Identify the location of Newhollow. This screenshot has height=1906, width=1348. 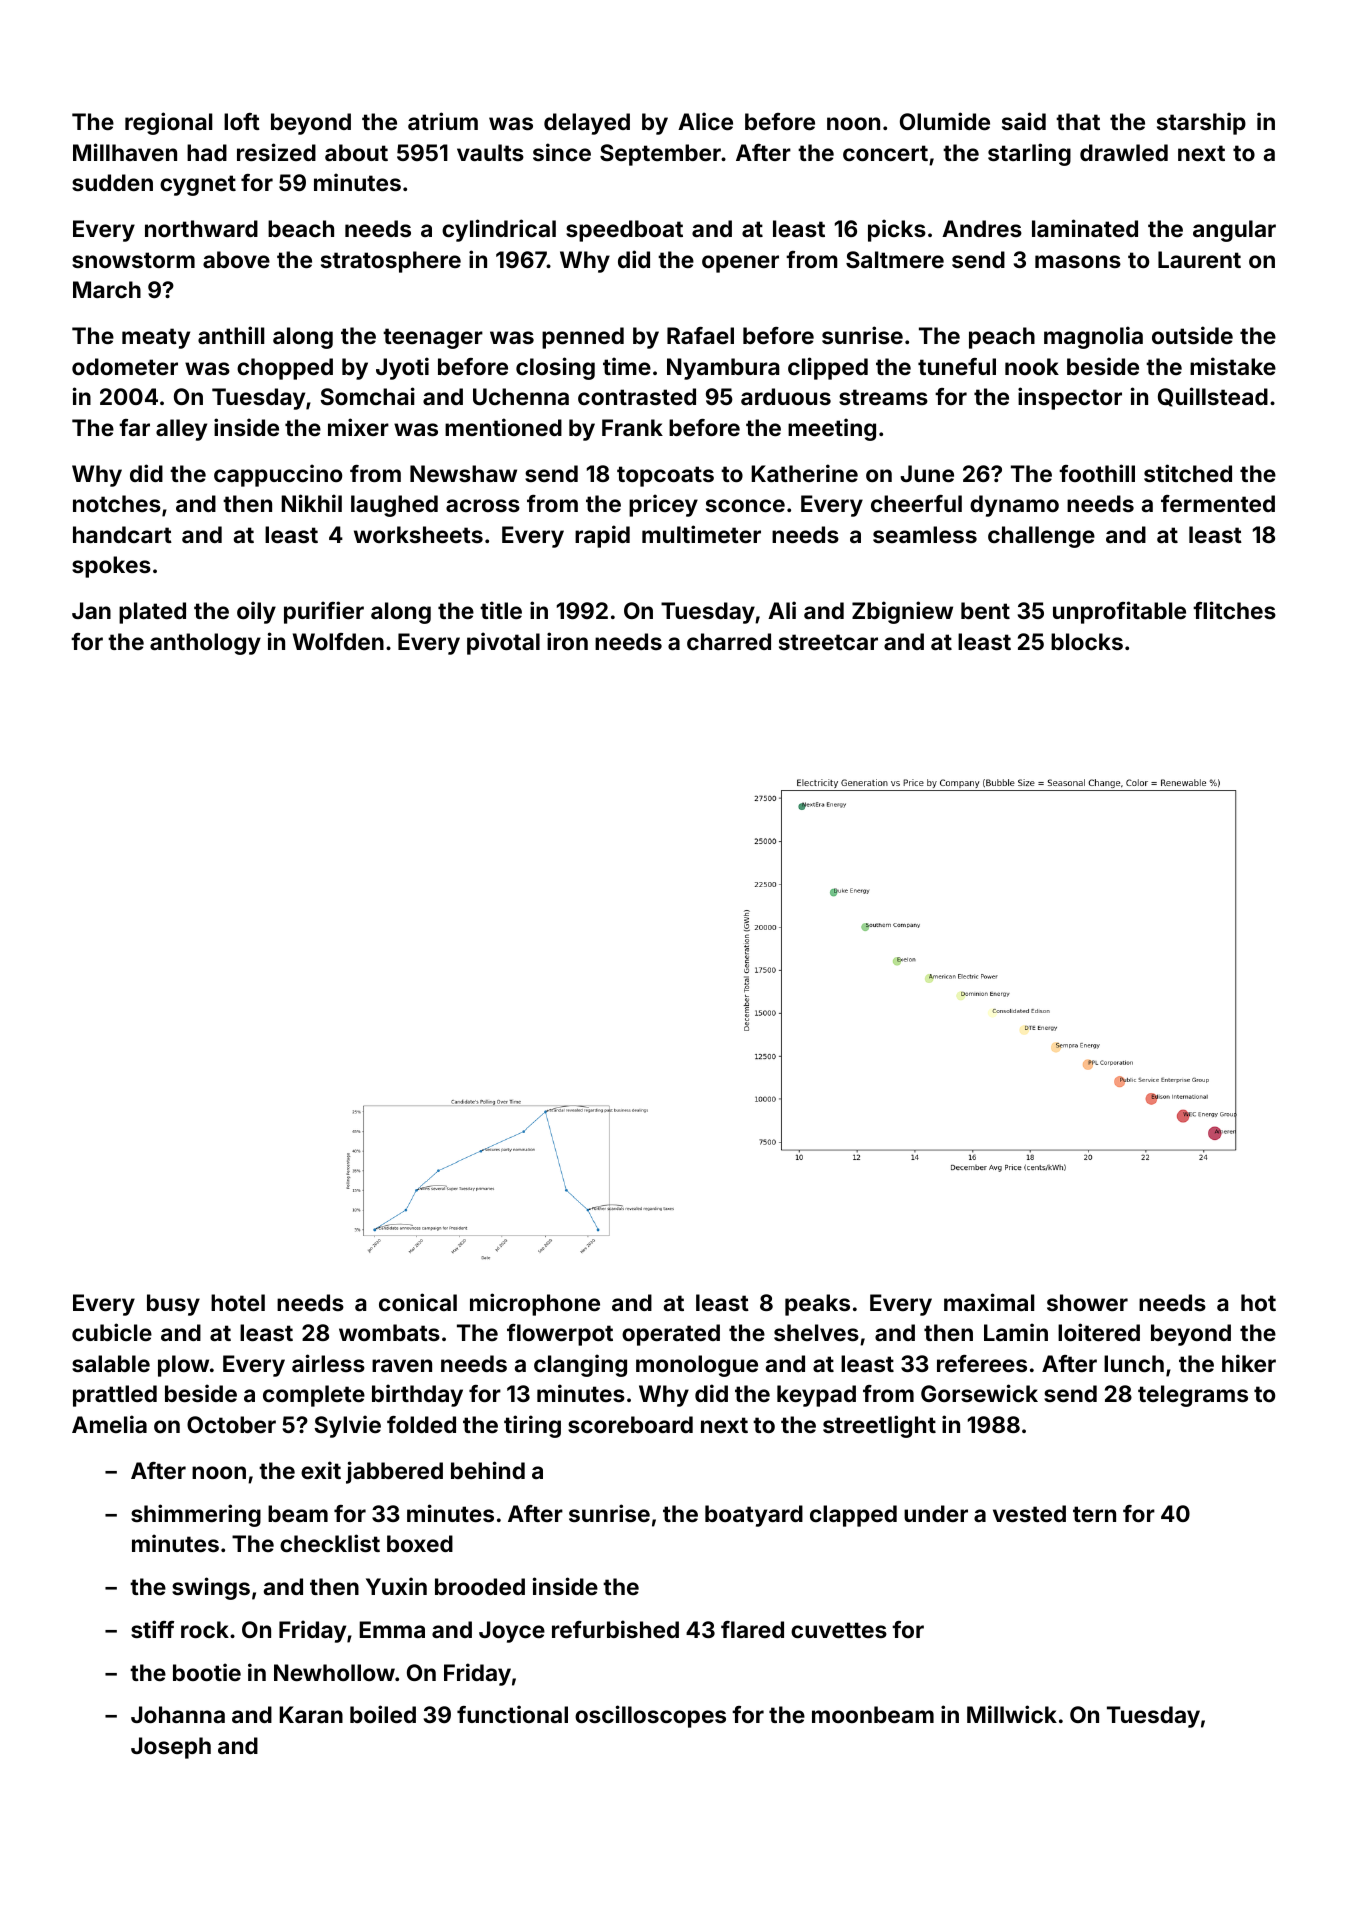
(334, 1672).
